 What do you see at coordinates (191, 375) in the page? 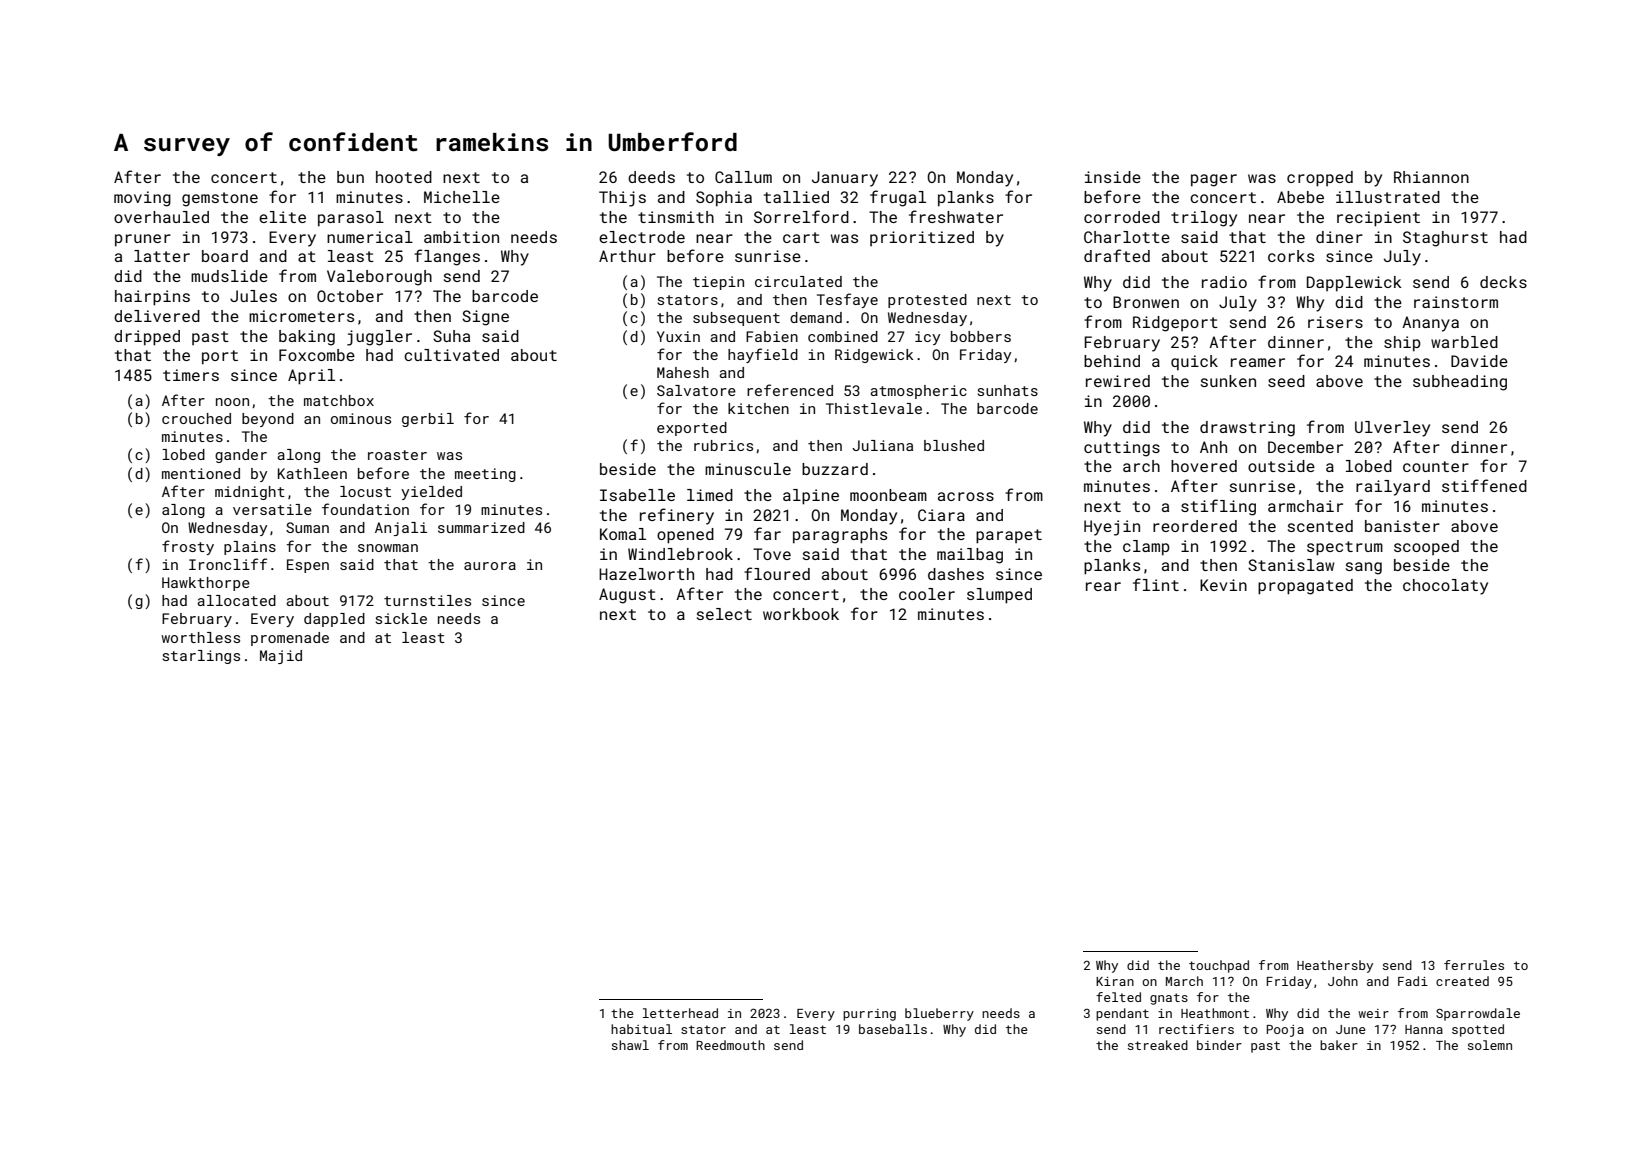
I see `timers` at bounding box center [191, 375].
